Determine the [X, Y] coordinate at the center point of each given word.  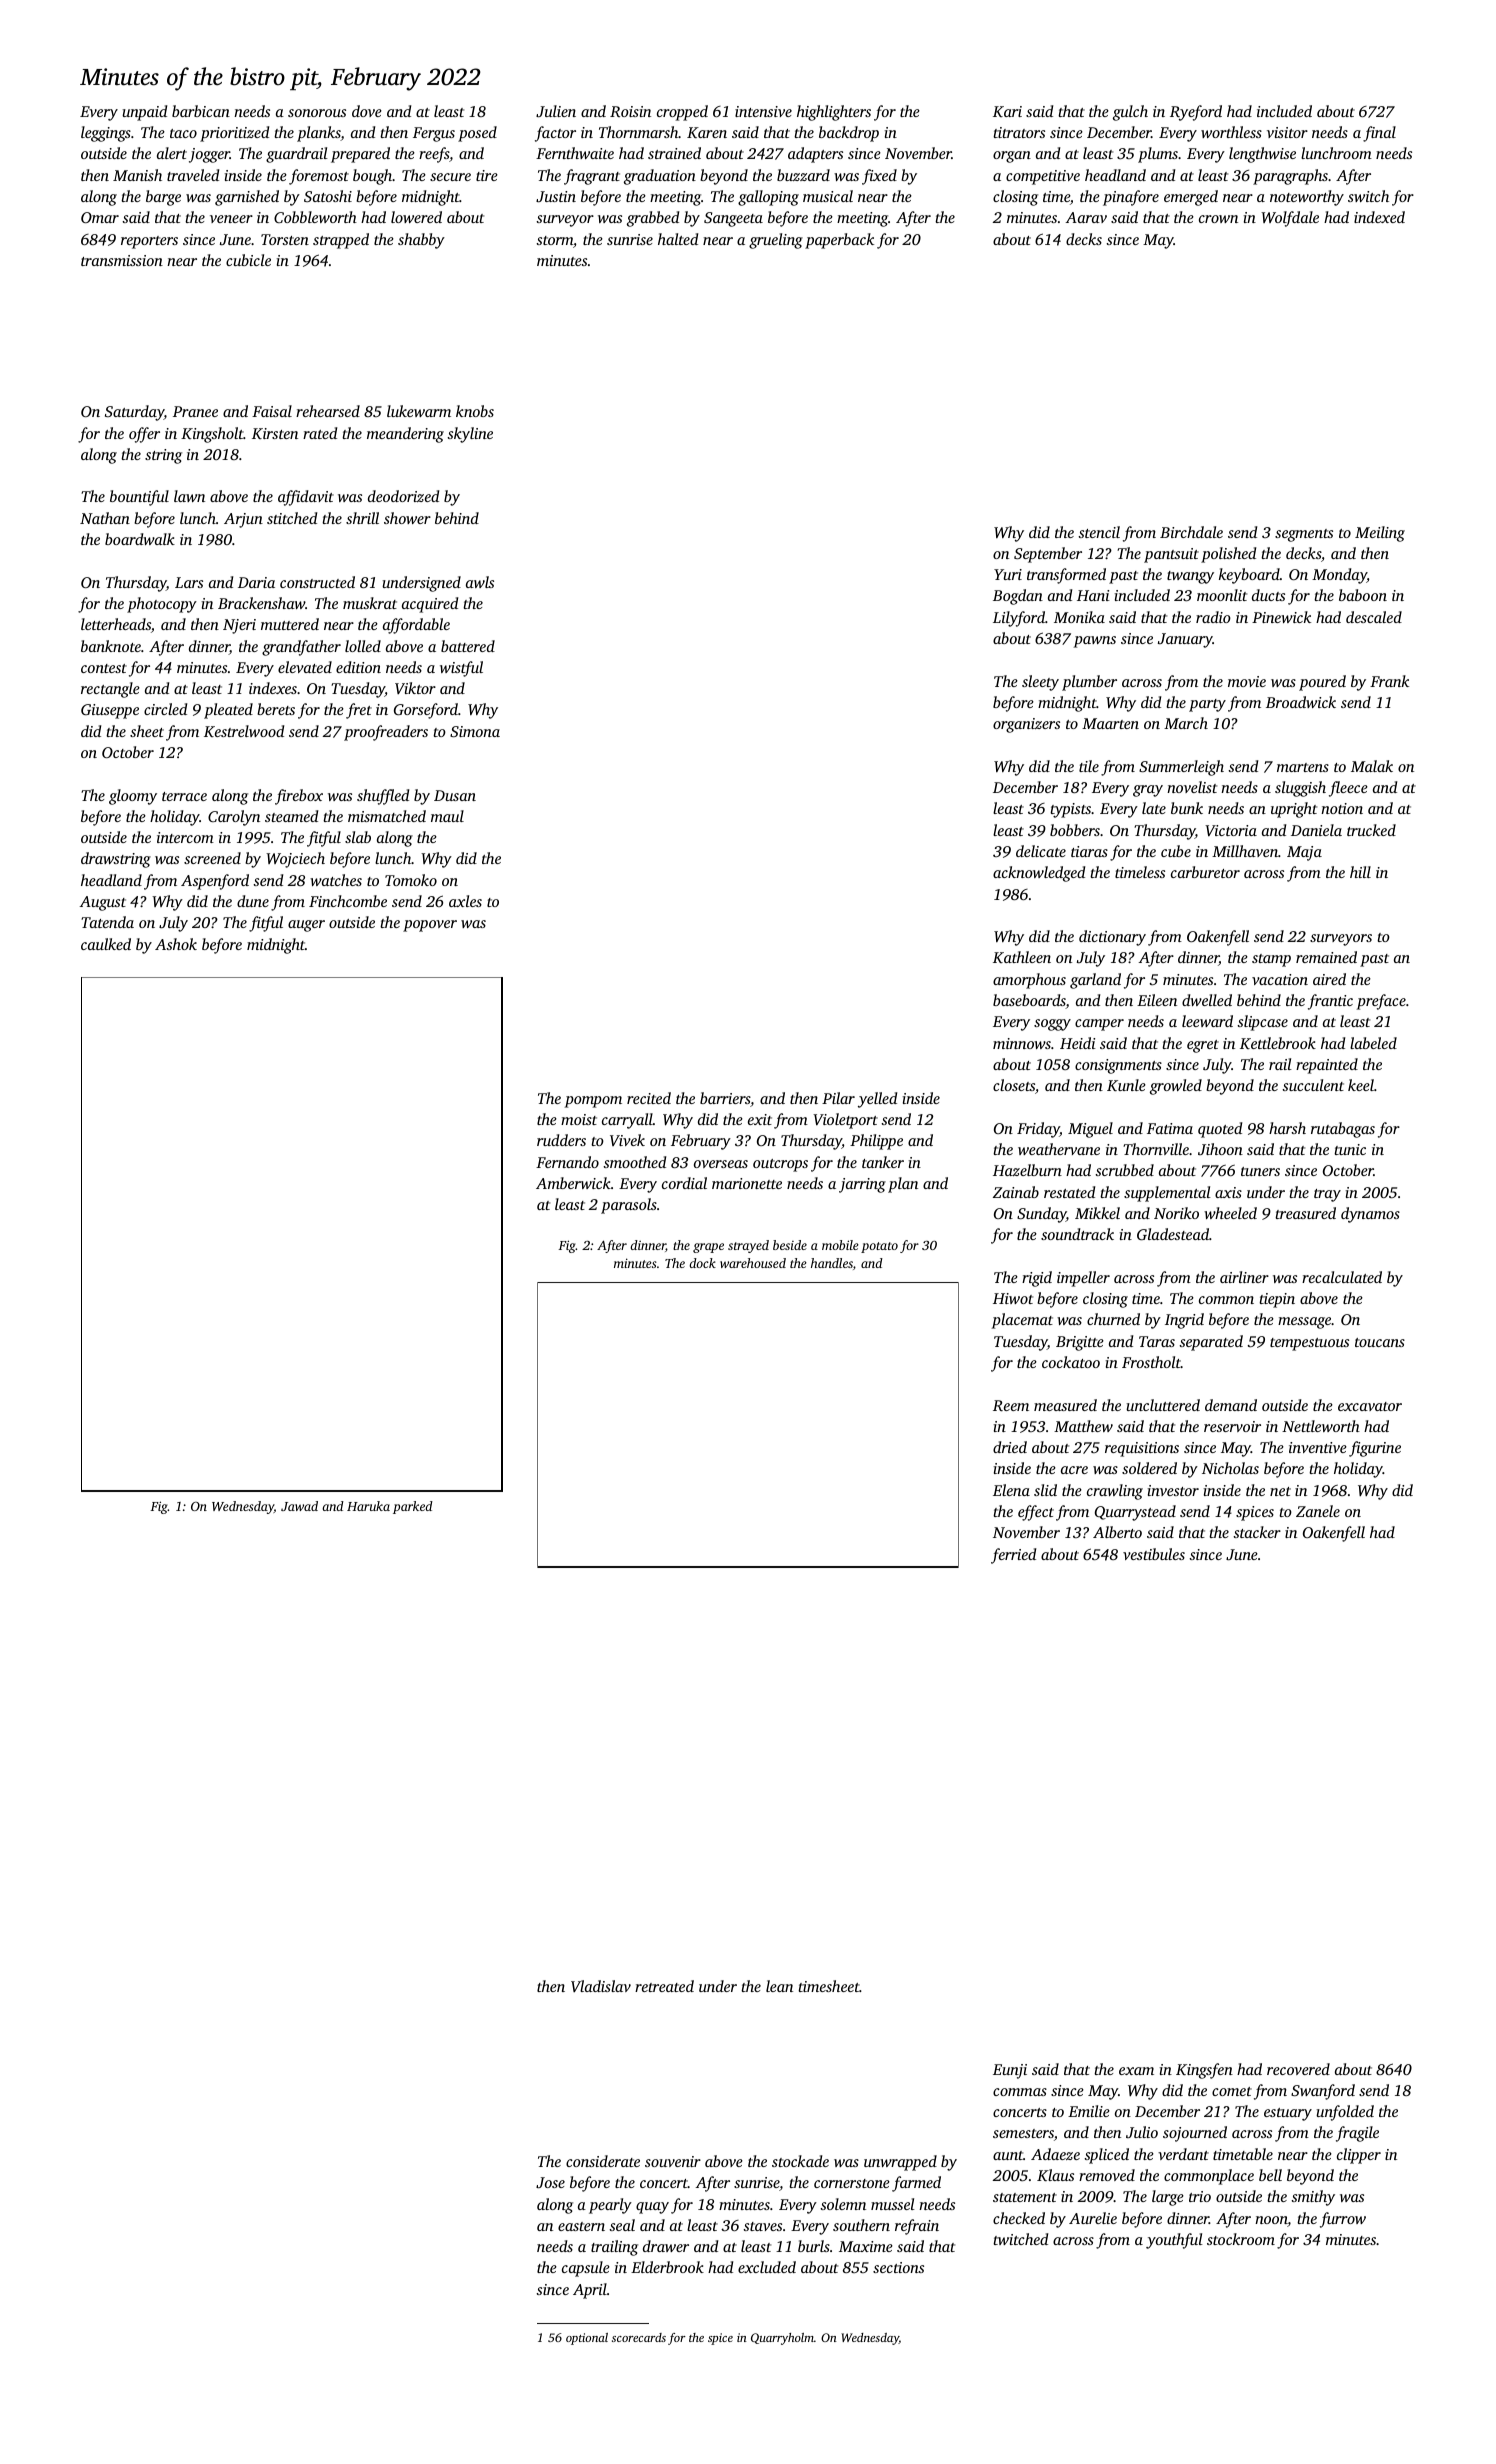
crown [1218, 219]
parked [413, 1507]
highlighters [834, 113]
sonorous [317, 113]
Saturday [134, 413]
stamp [1271, 960]
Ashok [176, 944]
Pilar [838, 1098]
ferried [1013, 1556]
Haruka [368, 1506]
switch [1368, 196]
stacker [1257, 1532]
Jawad [299, 1506]
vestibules [1154, 1554]
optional [587, 2339]
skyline [470, 435]
